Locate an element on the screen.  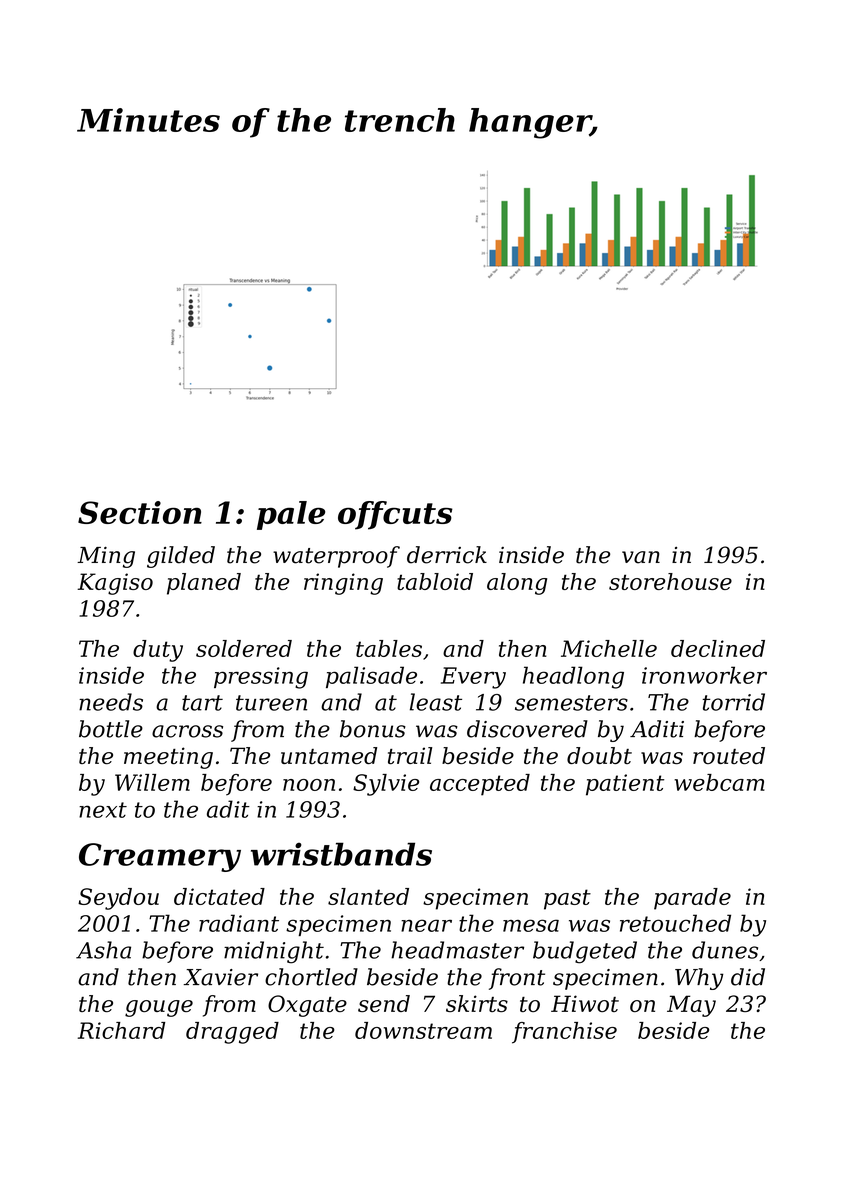
doubt is located at coordinates (599, 755).
